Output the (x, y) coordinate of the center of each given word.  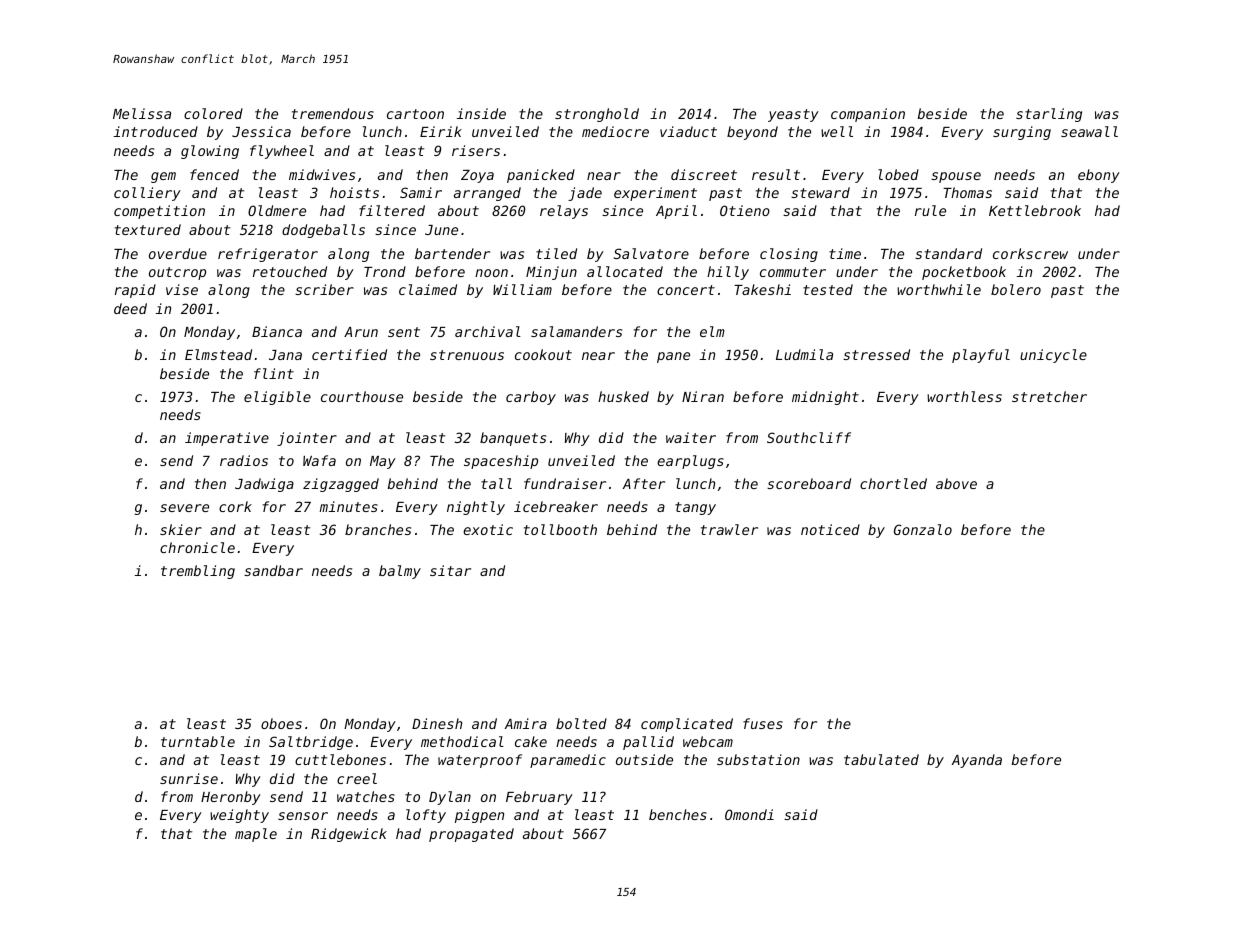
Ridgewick (349, 835)
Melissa (142, 113)
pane (673, 357)
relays (564, 212)
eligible (277, 398)
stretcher (1049, 396)
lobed (898, 174)
